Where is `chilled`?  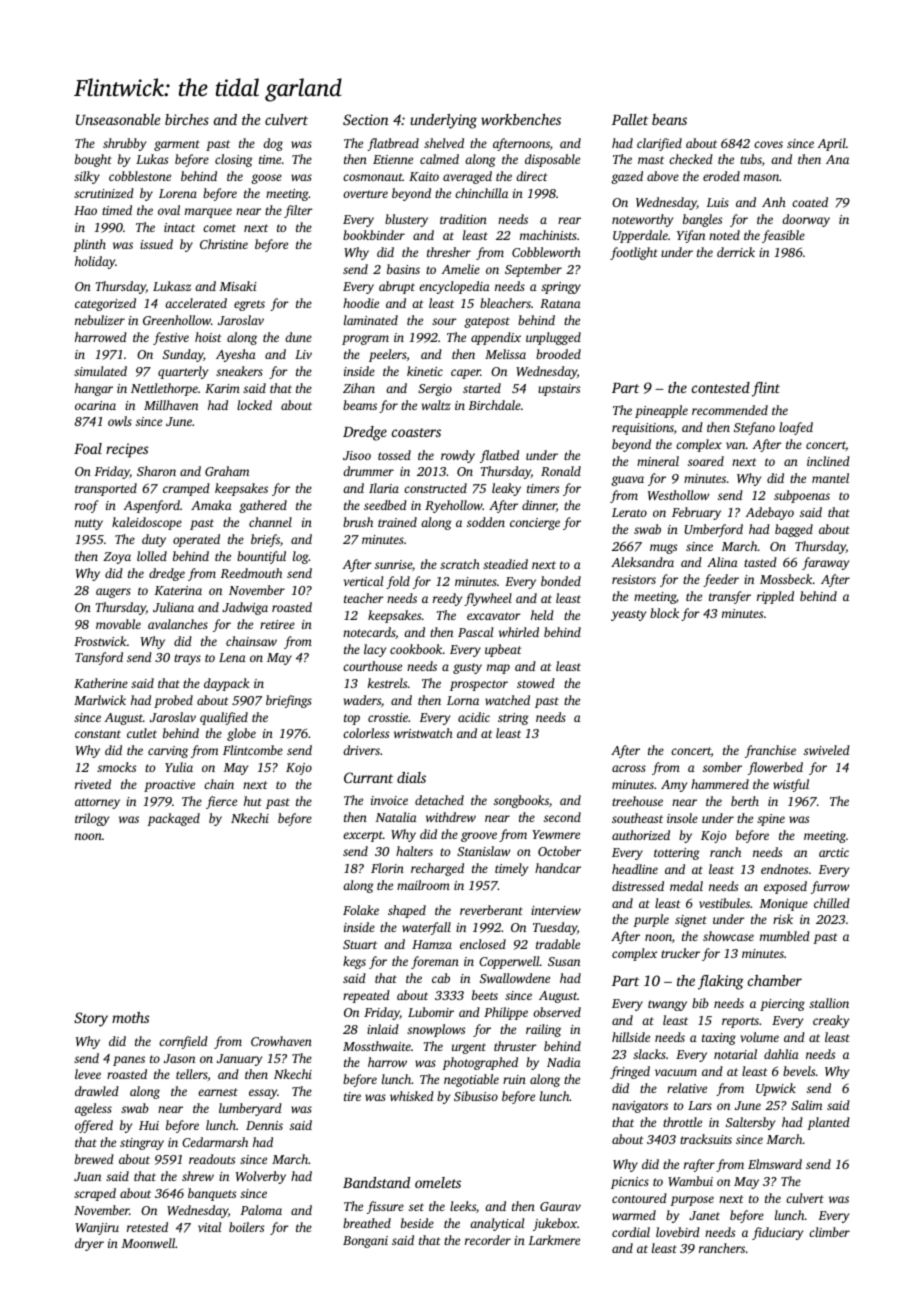 chilled is located at coordinates (832, 903).
